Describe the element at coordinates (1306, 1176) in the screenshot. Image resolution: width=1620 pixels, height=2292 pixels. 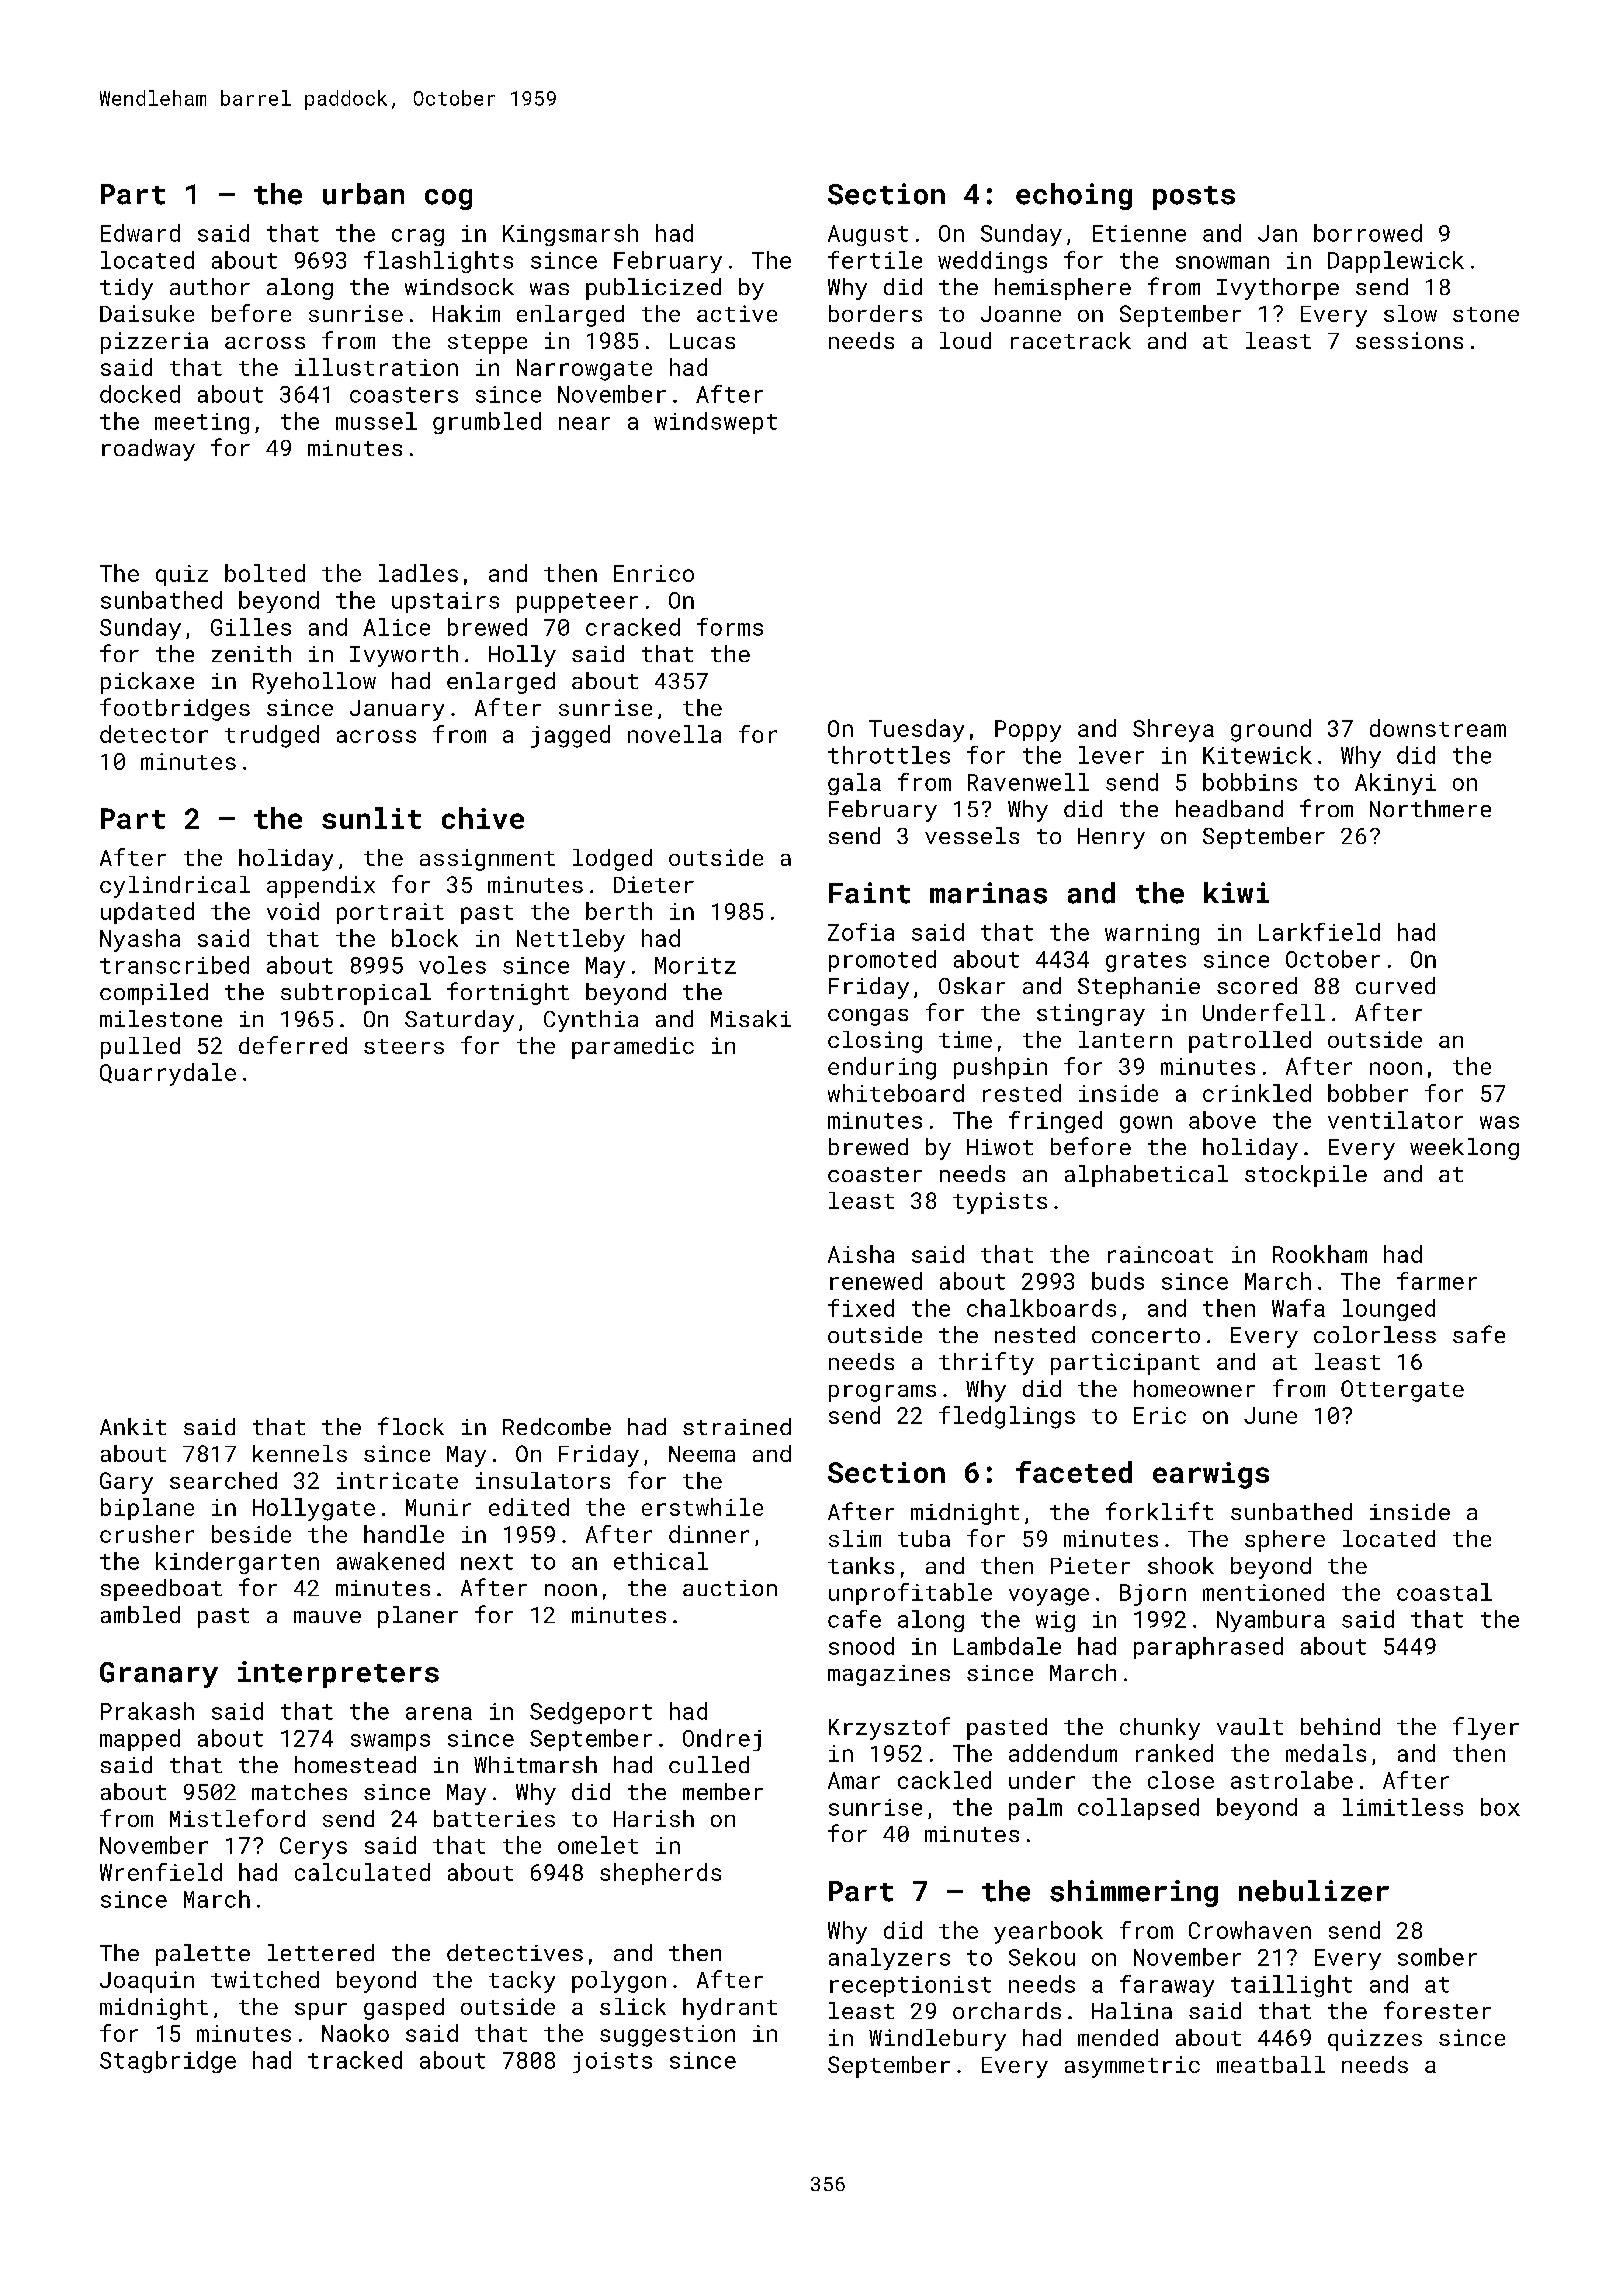
I see `stockpile` at that location.
